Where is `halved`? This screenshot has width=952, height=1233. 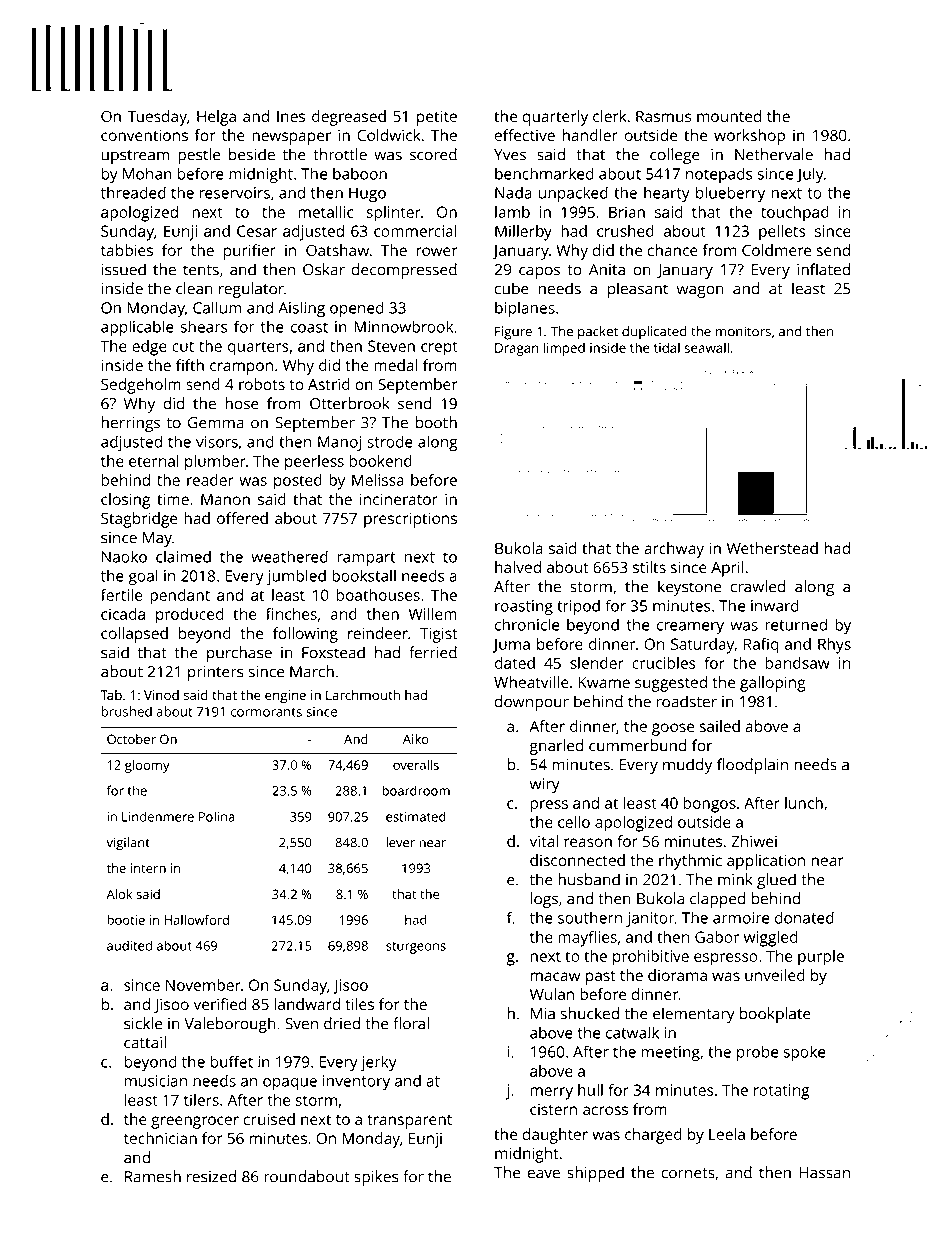 halved is located at coordinates (518, 567).
